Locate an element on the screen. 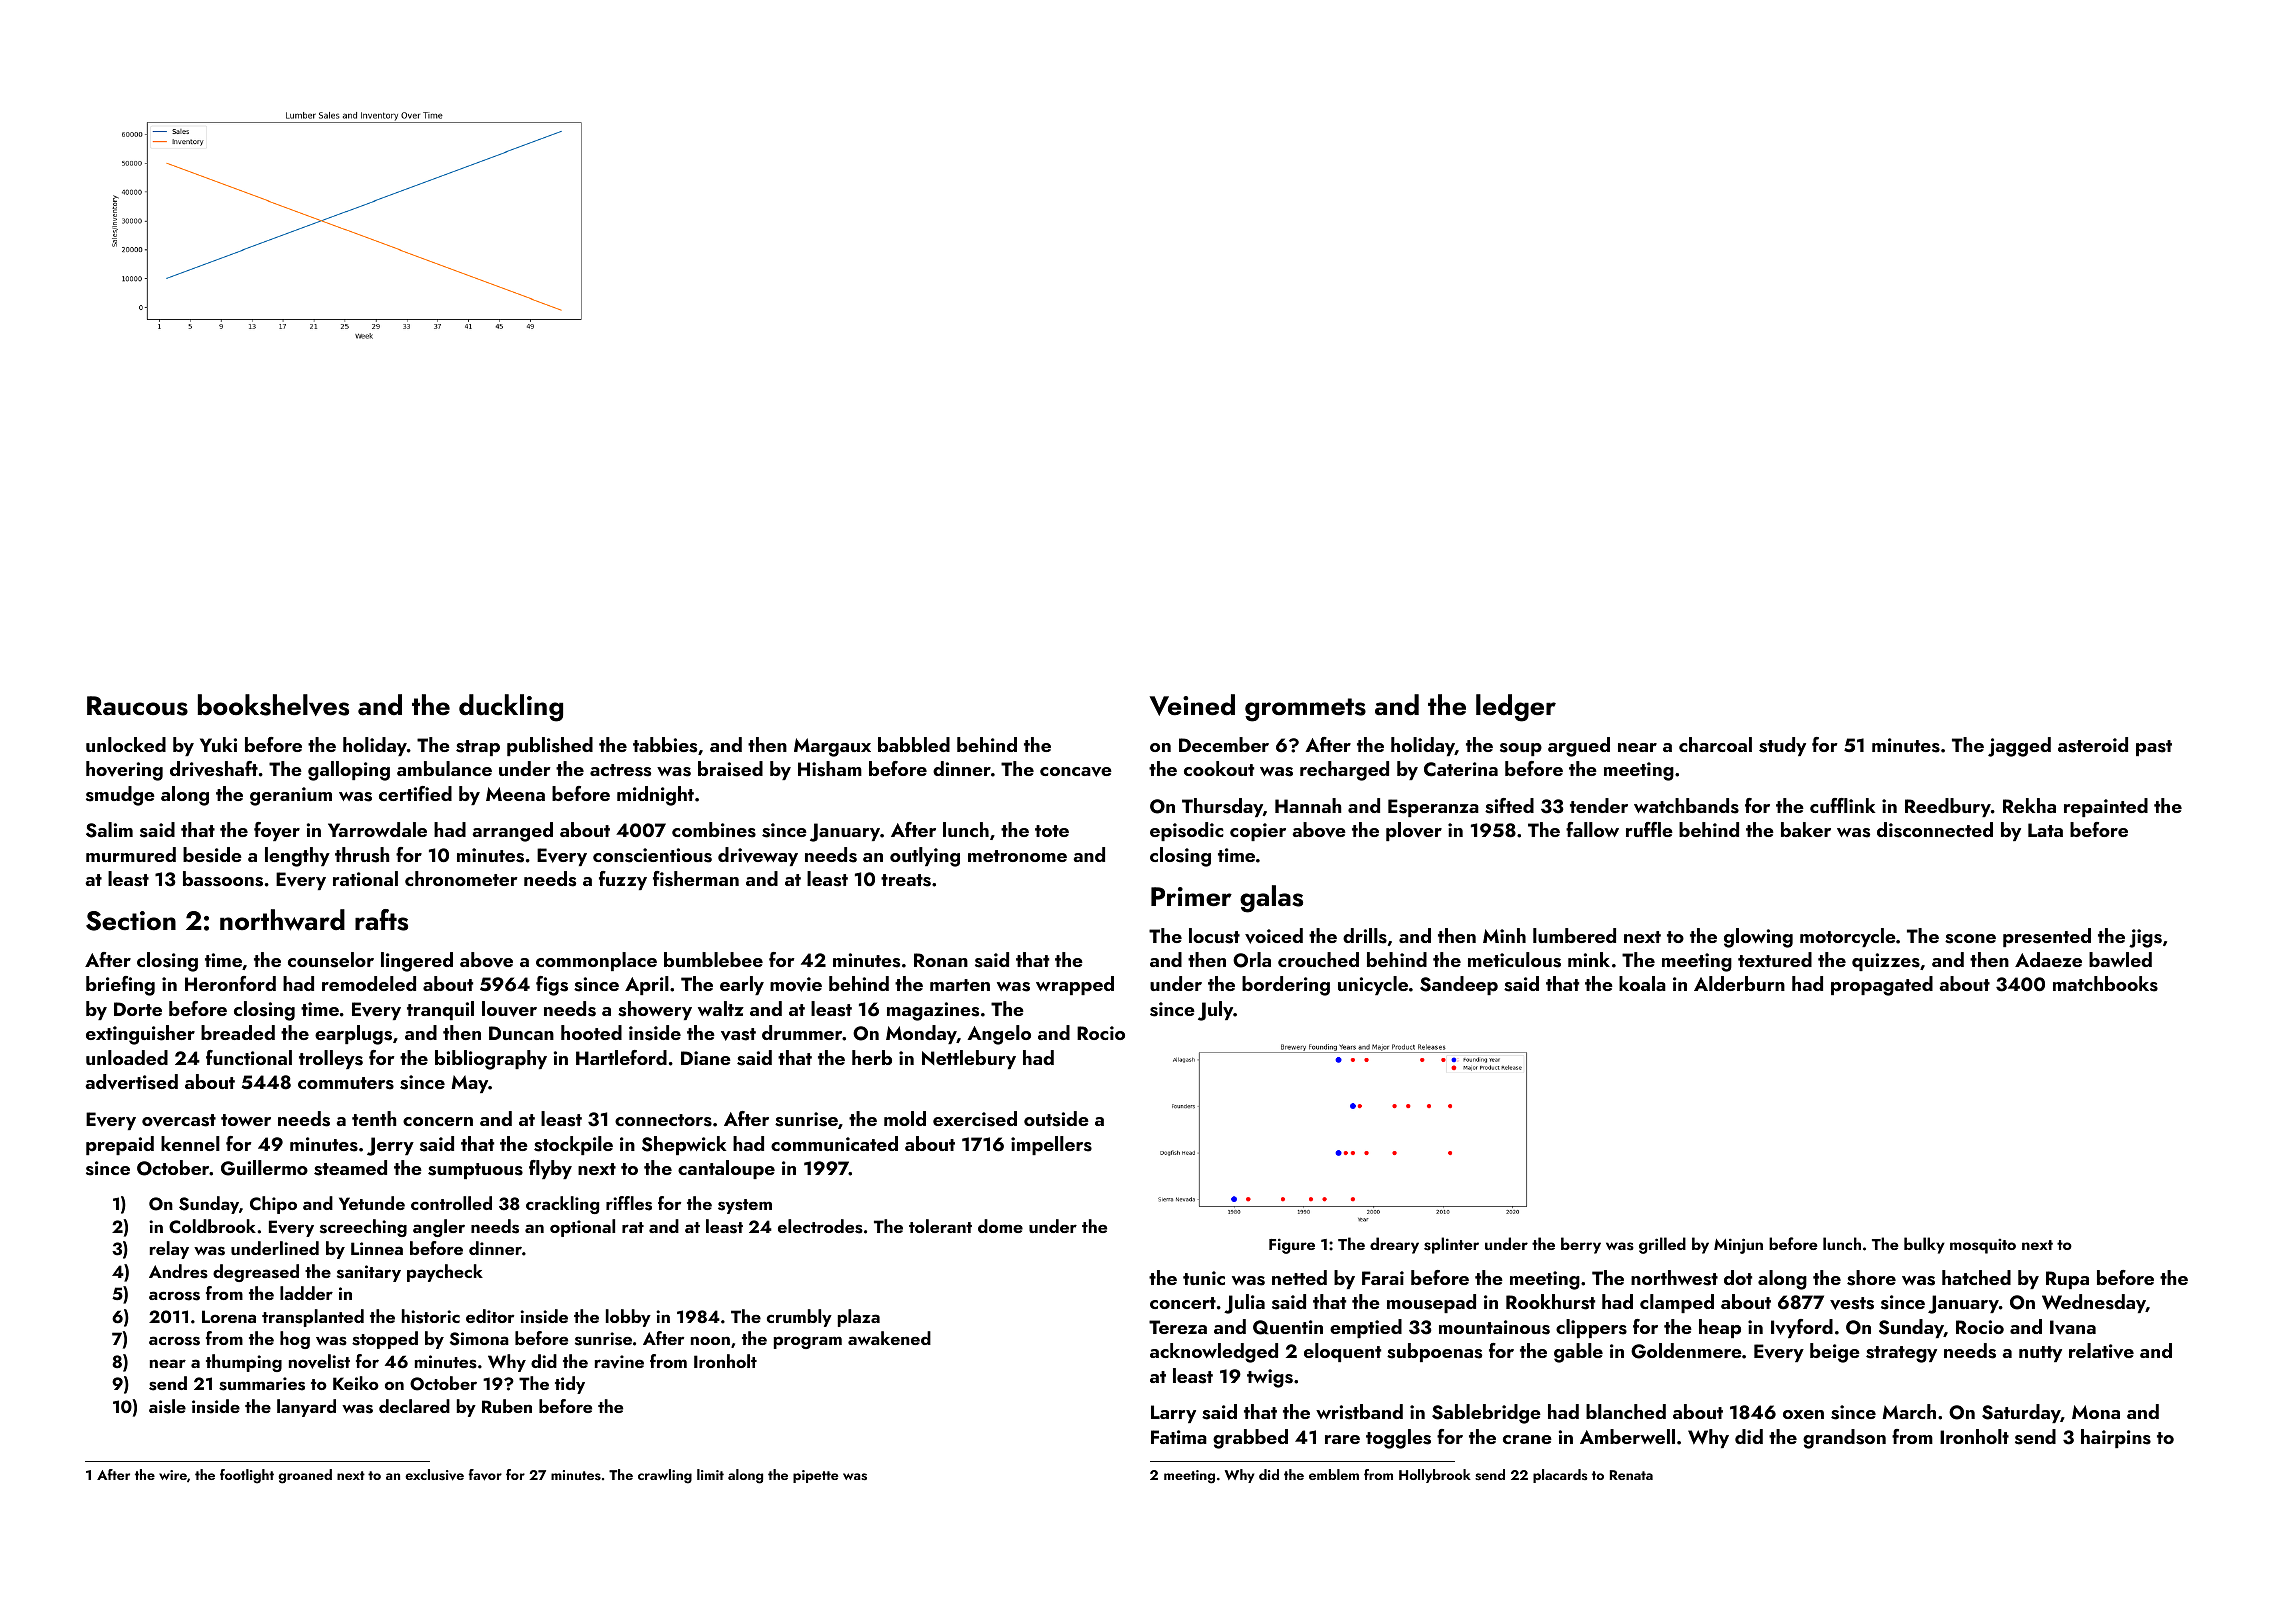 Image resolution: width=2276 pixels, height=1610 pixels. tolerant is located at coordinates (940, 1226).
